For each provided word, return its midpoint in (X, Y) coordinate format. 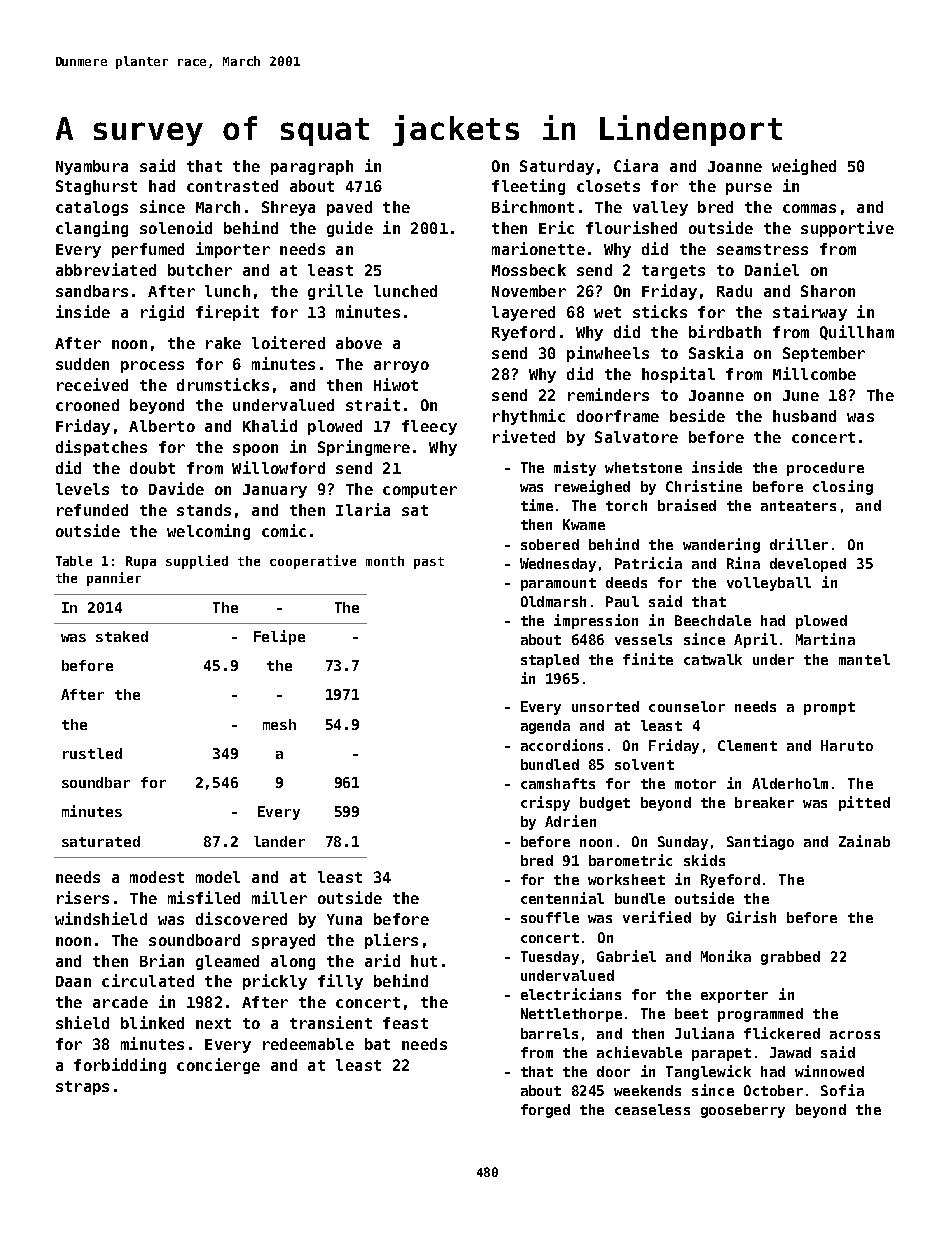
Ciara (636, 165)
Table (74, 561)
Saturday (557, 167)
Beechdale (713, 620)
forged (545, 1111)
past (429, 563)
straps (82, 1088)
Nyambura (92, 167)
